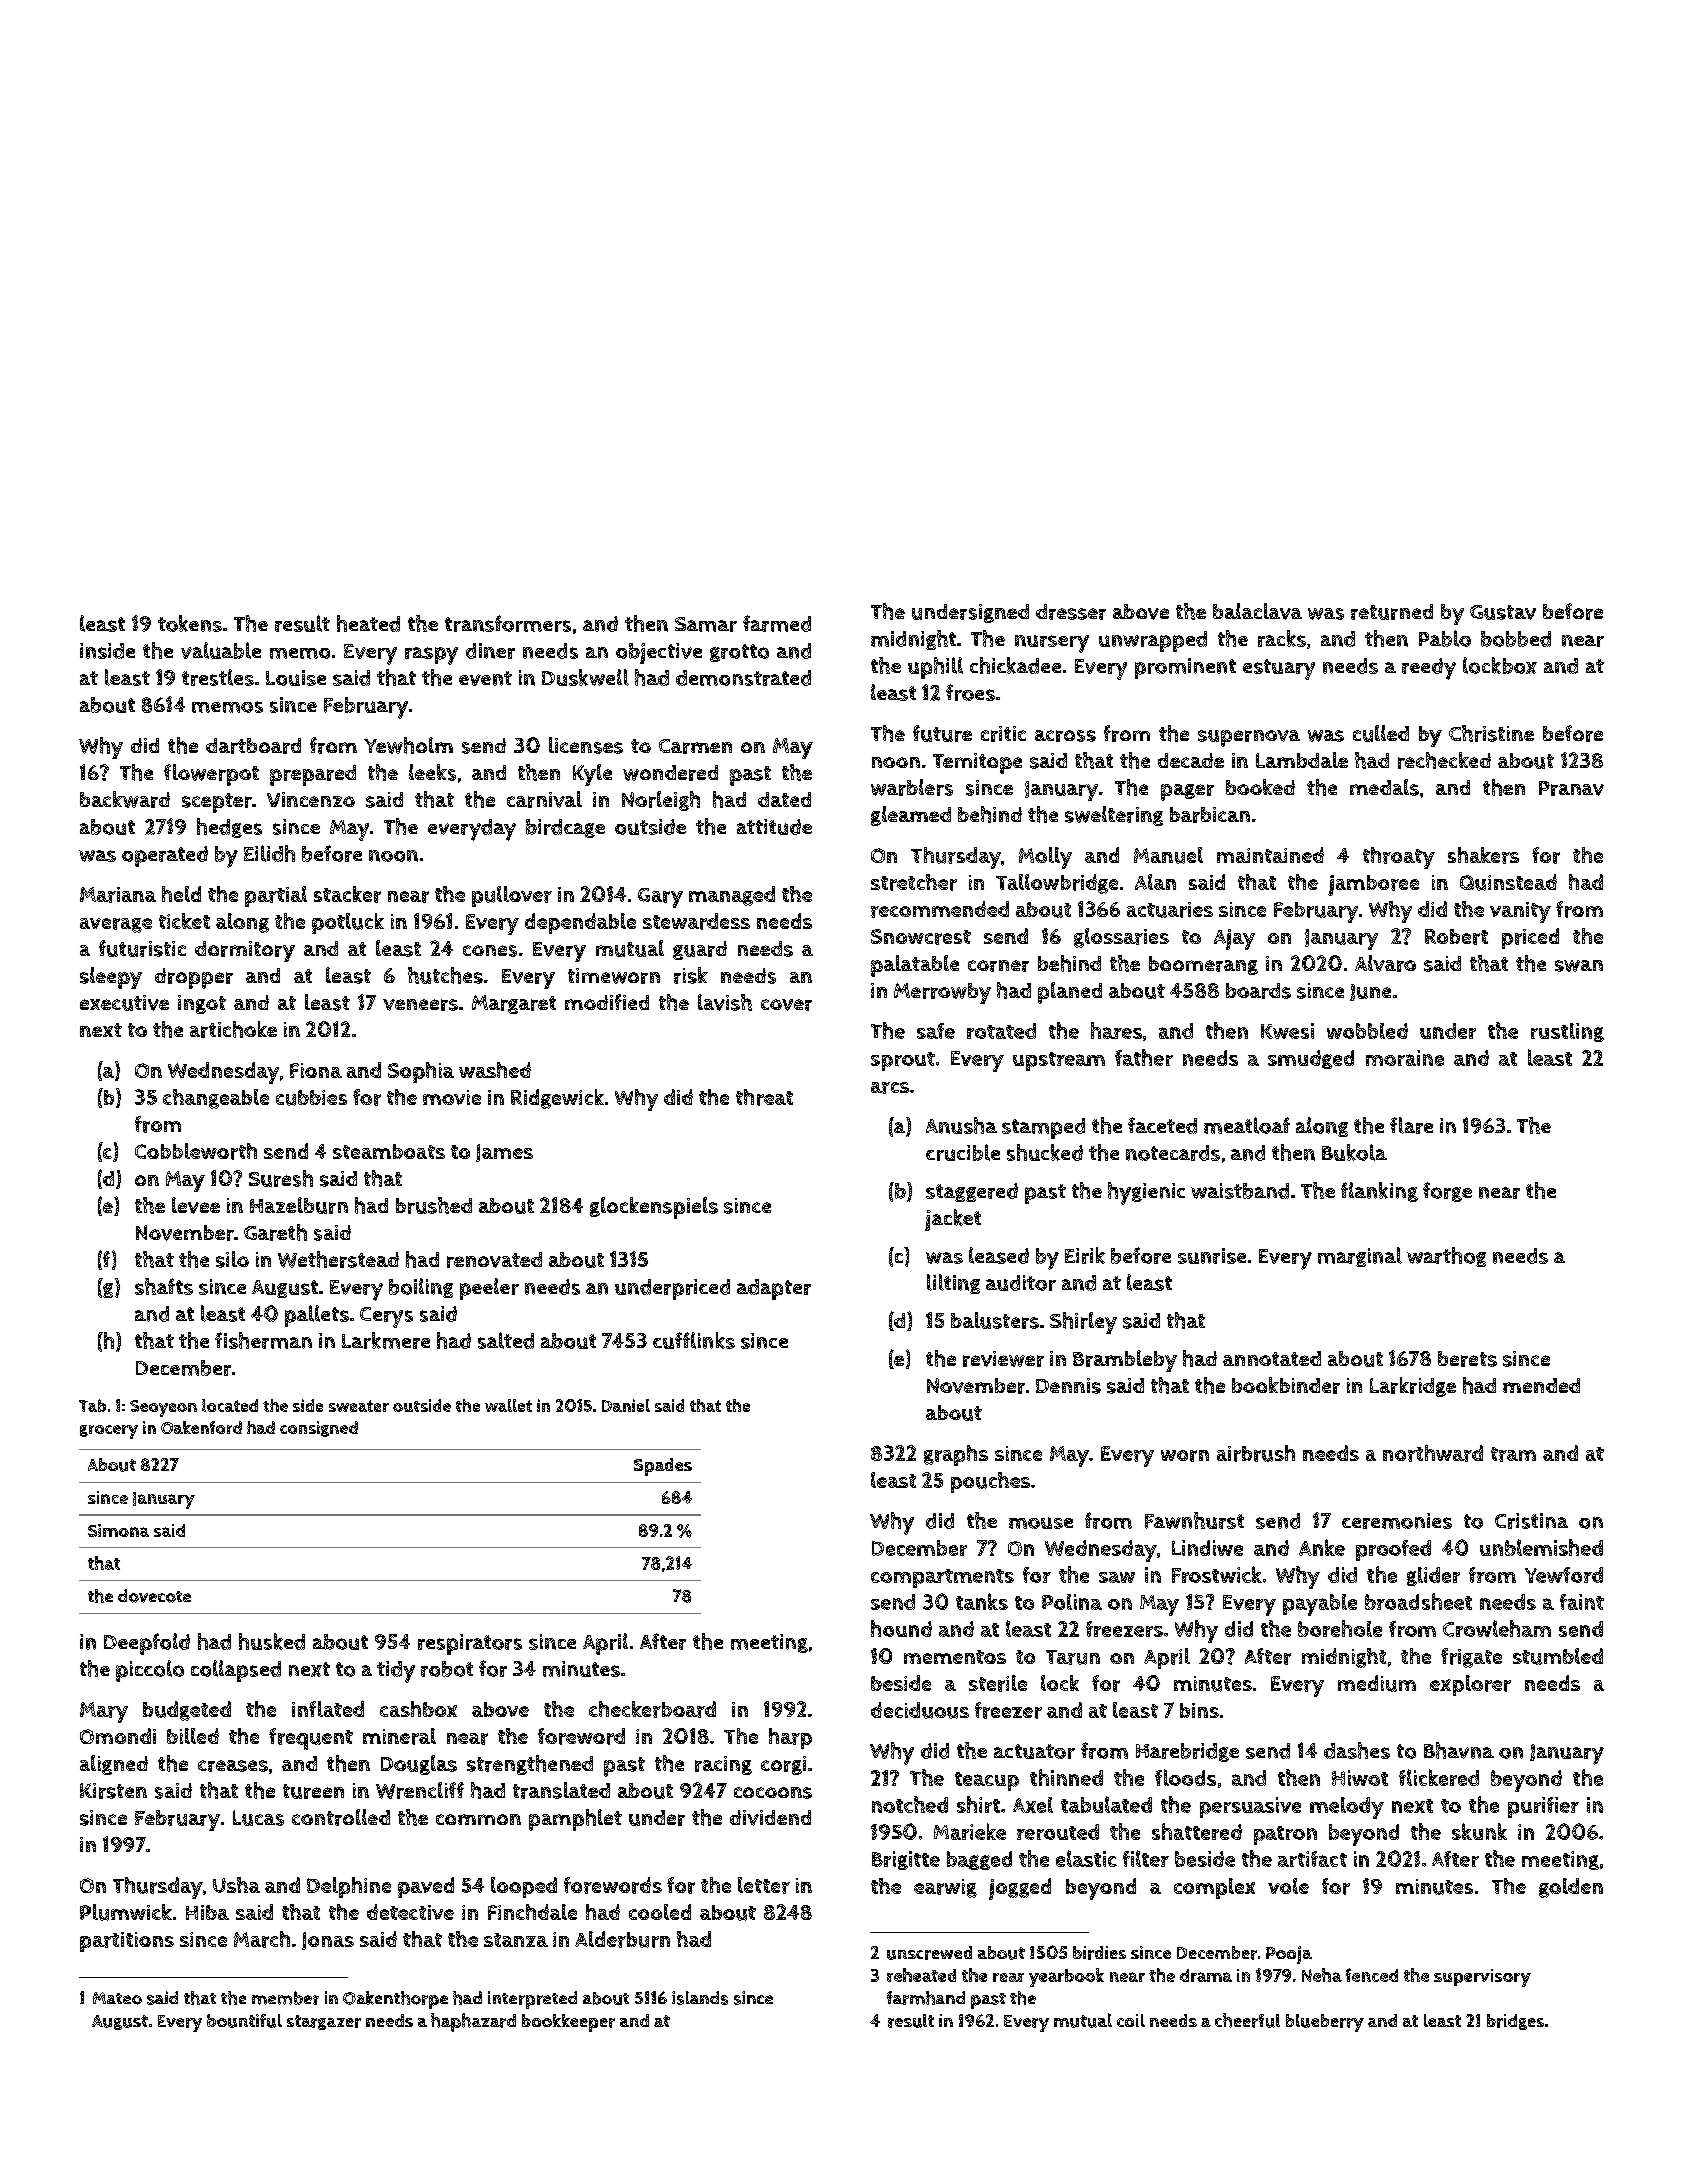 The width and height of the document is (1683, 2178). I want to click on tokens, so click(190, 623).
